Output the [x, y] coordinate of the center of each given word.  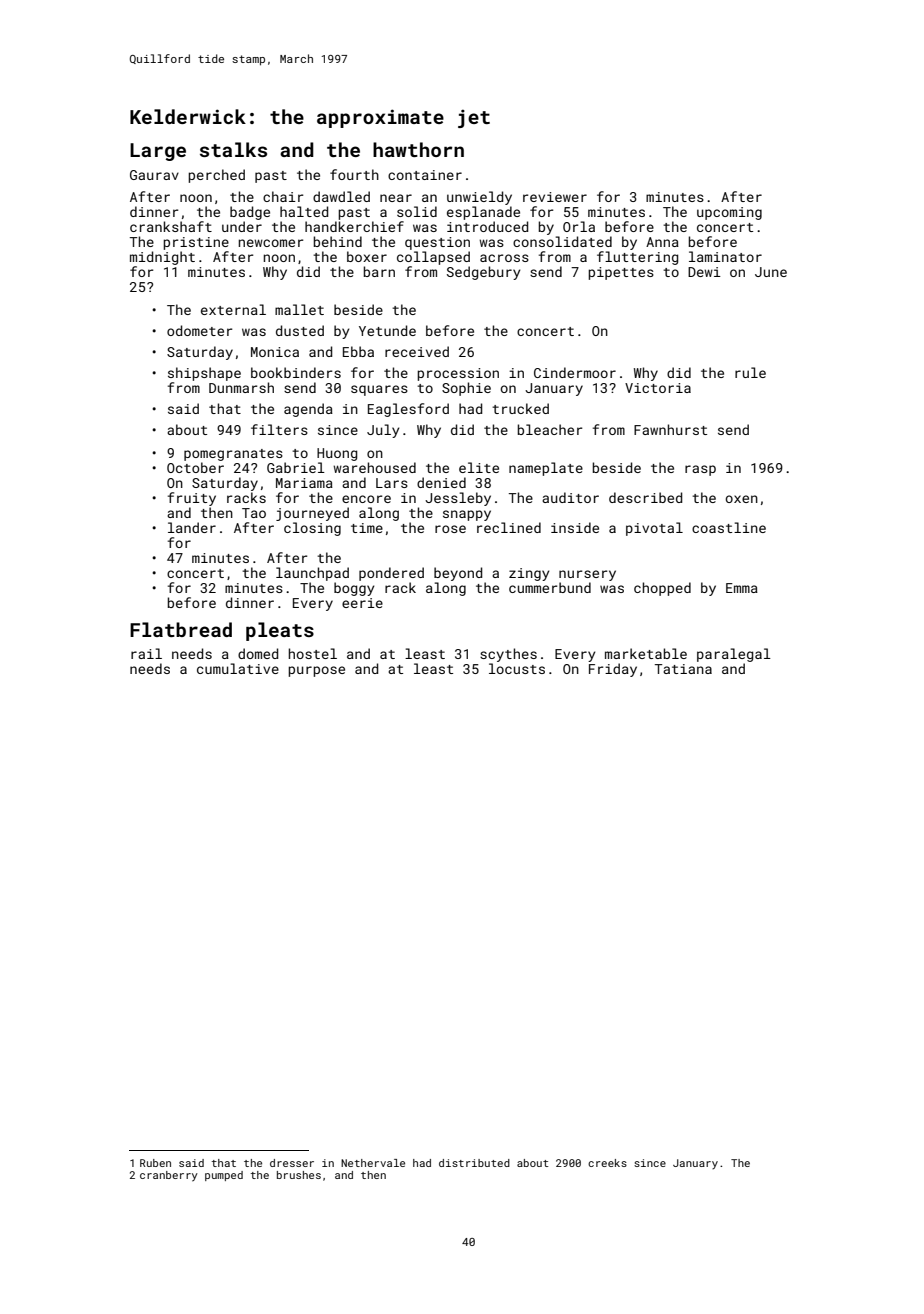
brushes [299, 1175]
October [195, 467]
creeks [607, 1163]
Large [158, 152]
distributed [474, 1163]
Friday [613, 670]
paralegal [734, 655]
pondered [391, 574]
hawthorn [418, 149]
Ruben [155, 1163]
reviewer [555, 197]
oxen [741, 499]
